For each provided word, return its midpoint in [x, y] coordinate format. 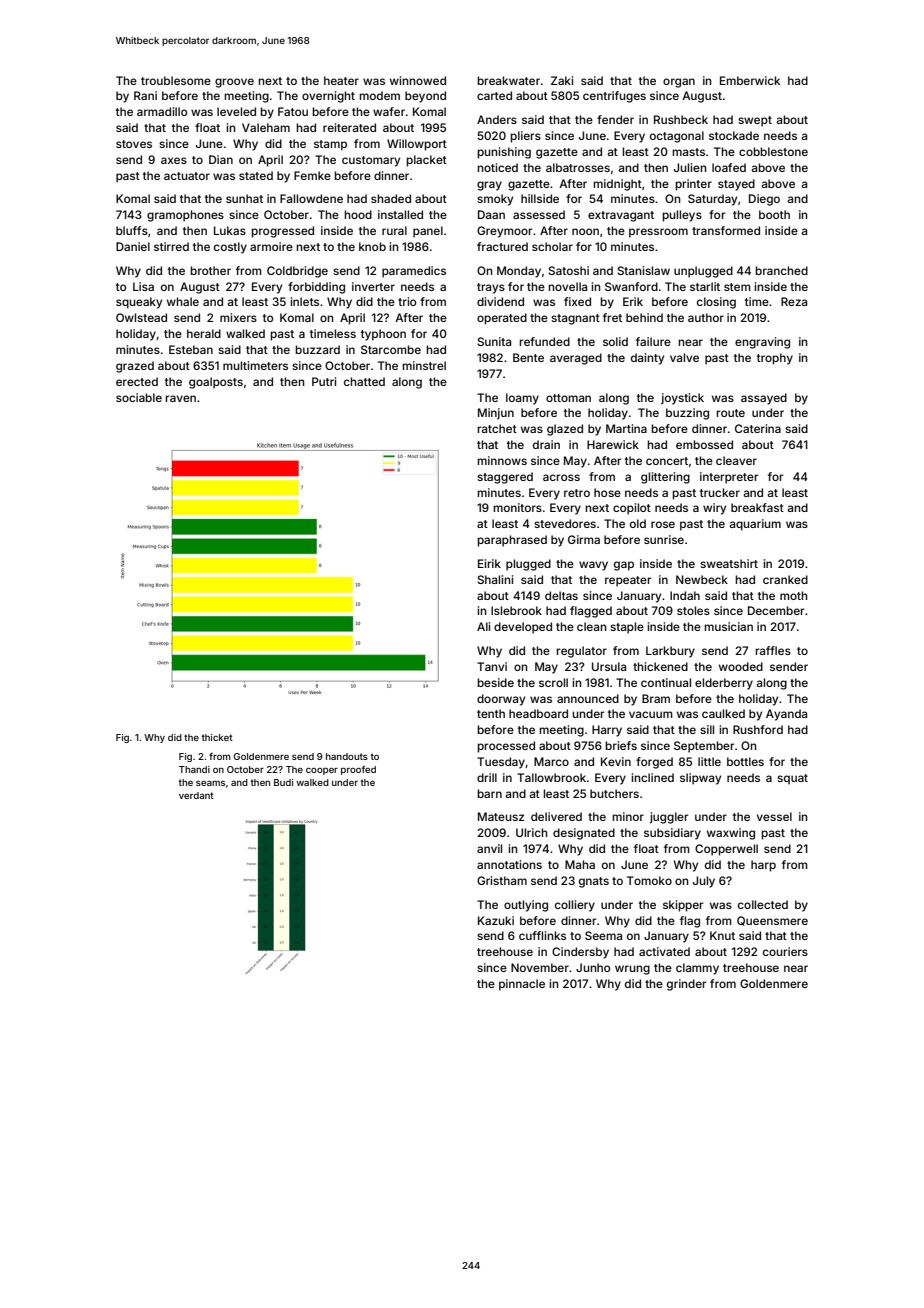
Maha [580, 864]
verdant [196, 795]
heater [341, 80]
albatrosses [578, 167]
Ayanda [786, 715]
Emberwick [750, 80]
